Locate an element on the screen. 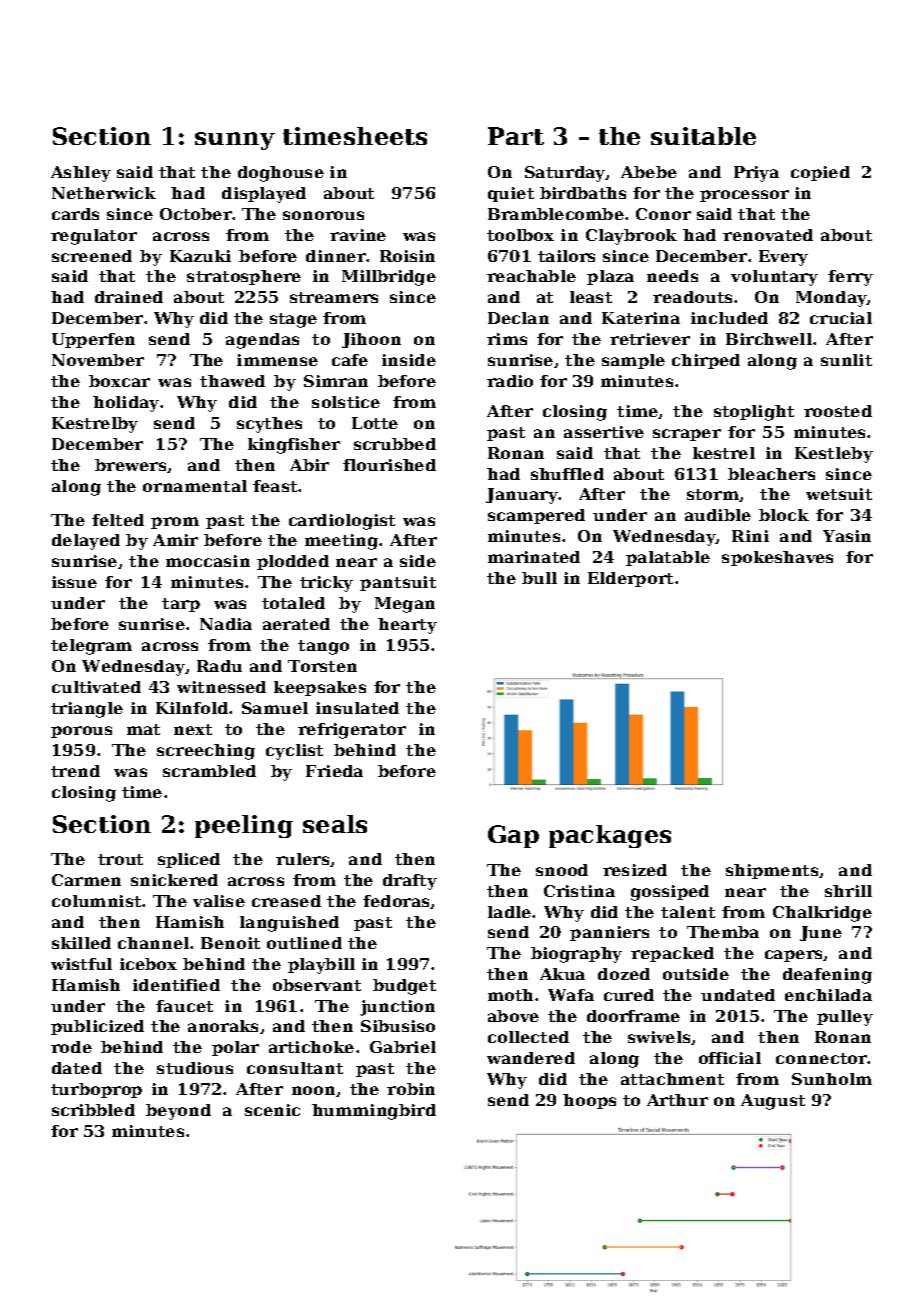 The width and height of the screenshot is (924, 1314). packages is located at coordinates (610, 836).
